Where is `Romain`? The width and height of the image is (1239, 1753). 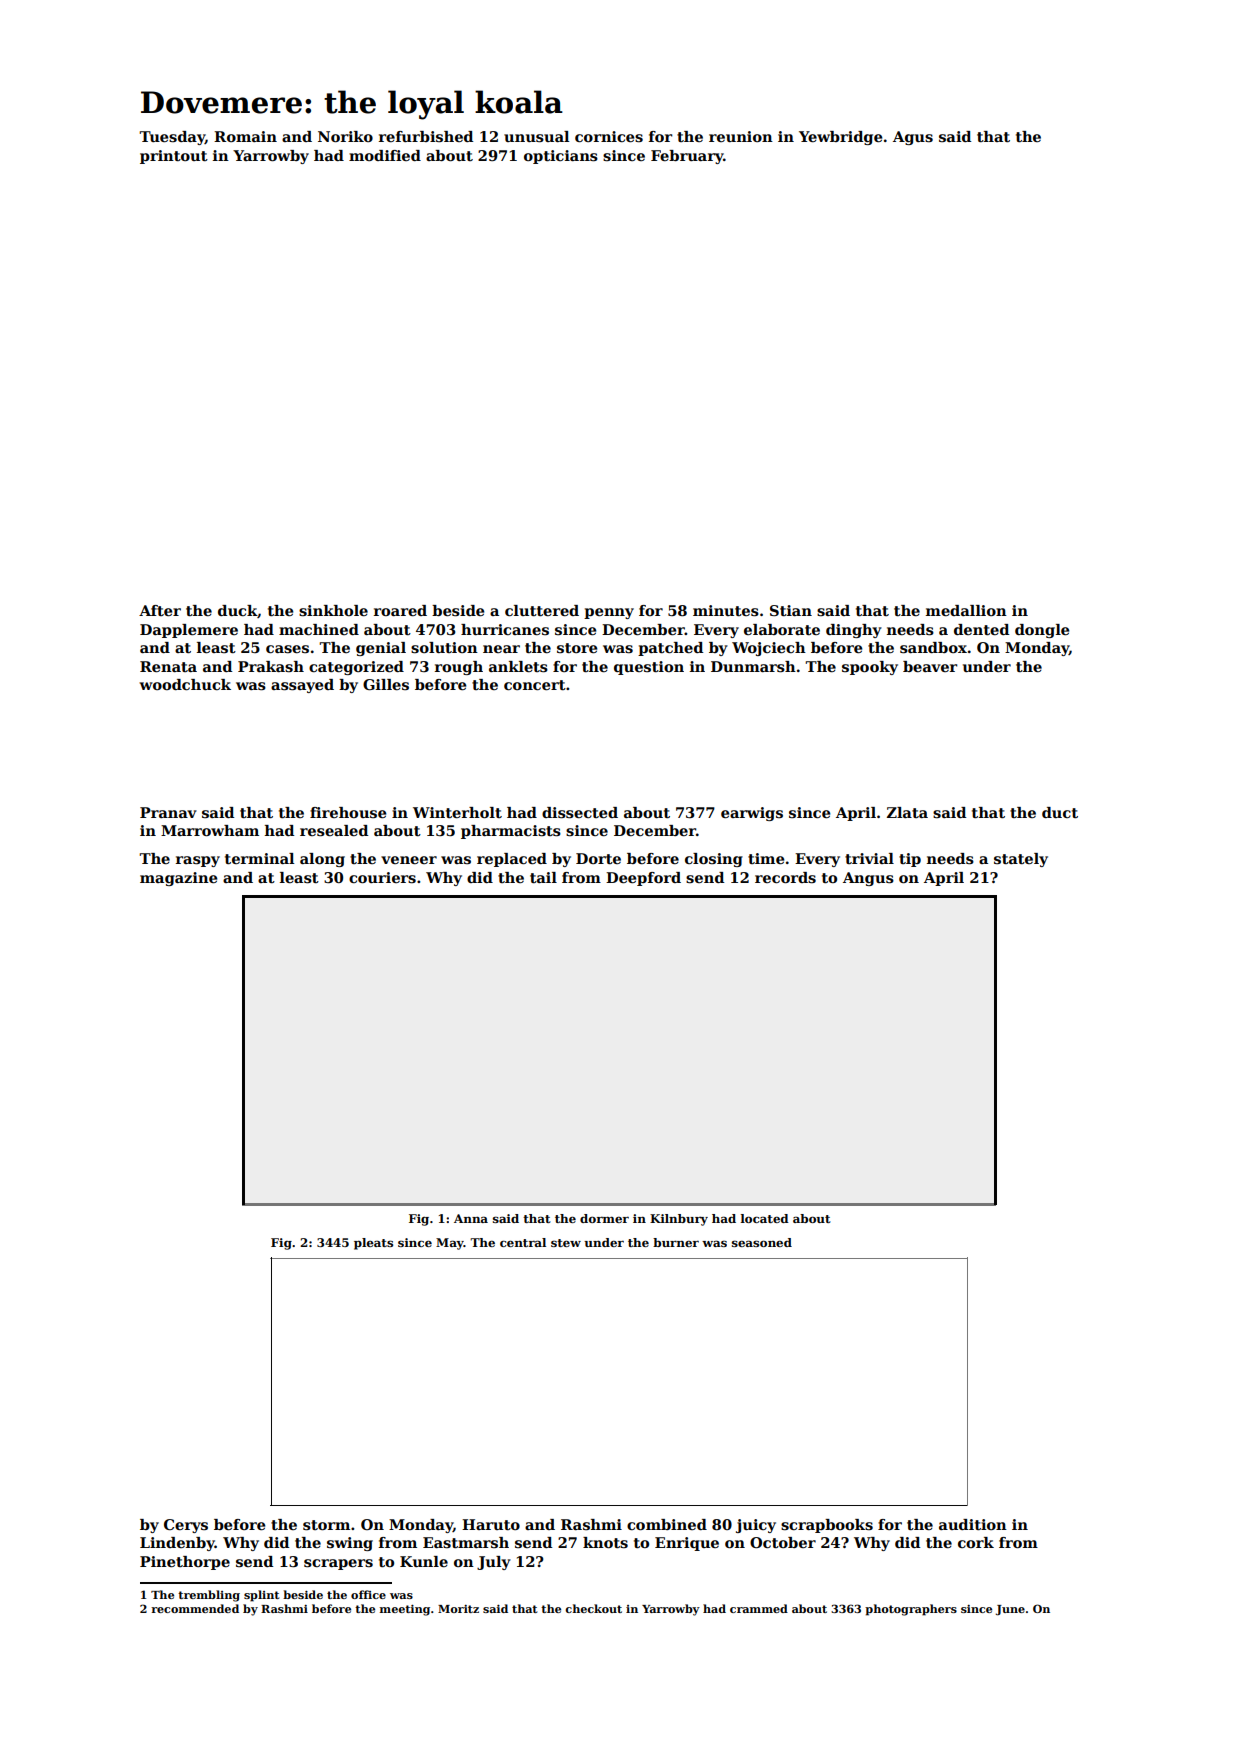
Romain is located at coordinates (245, 136).
